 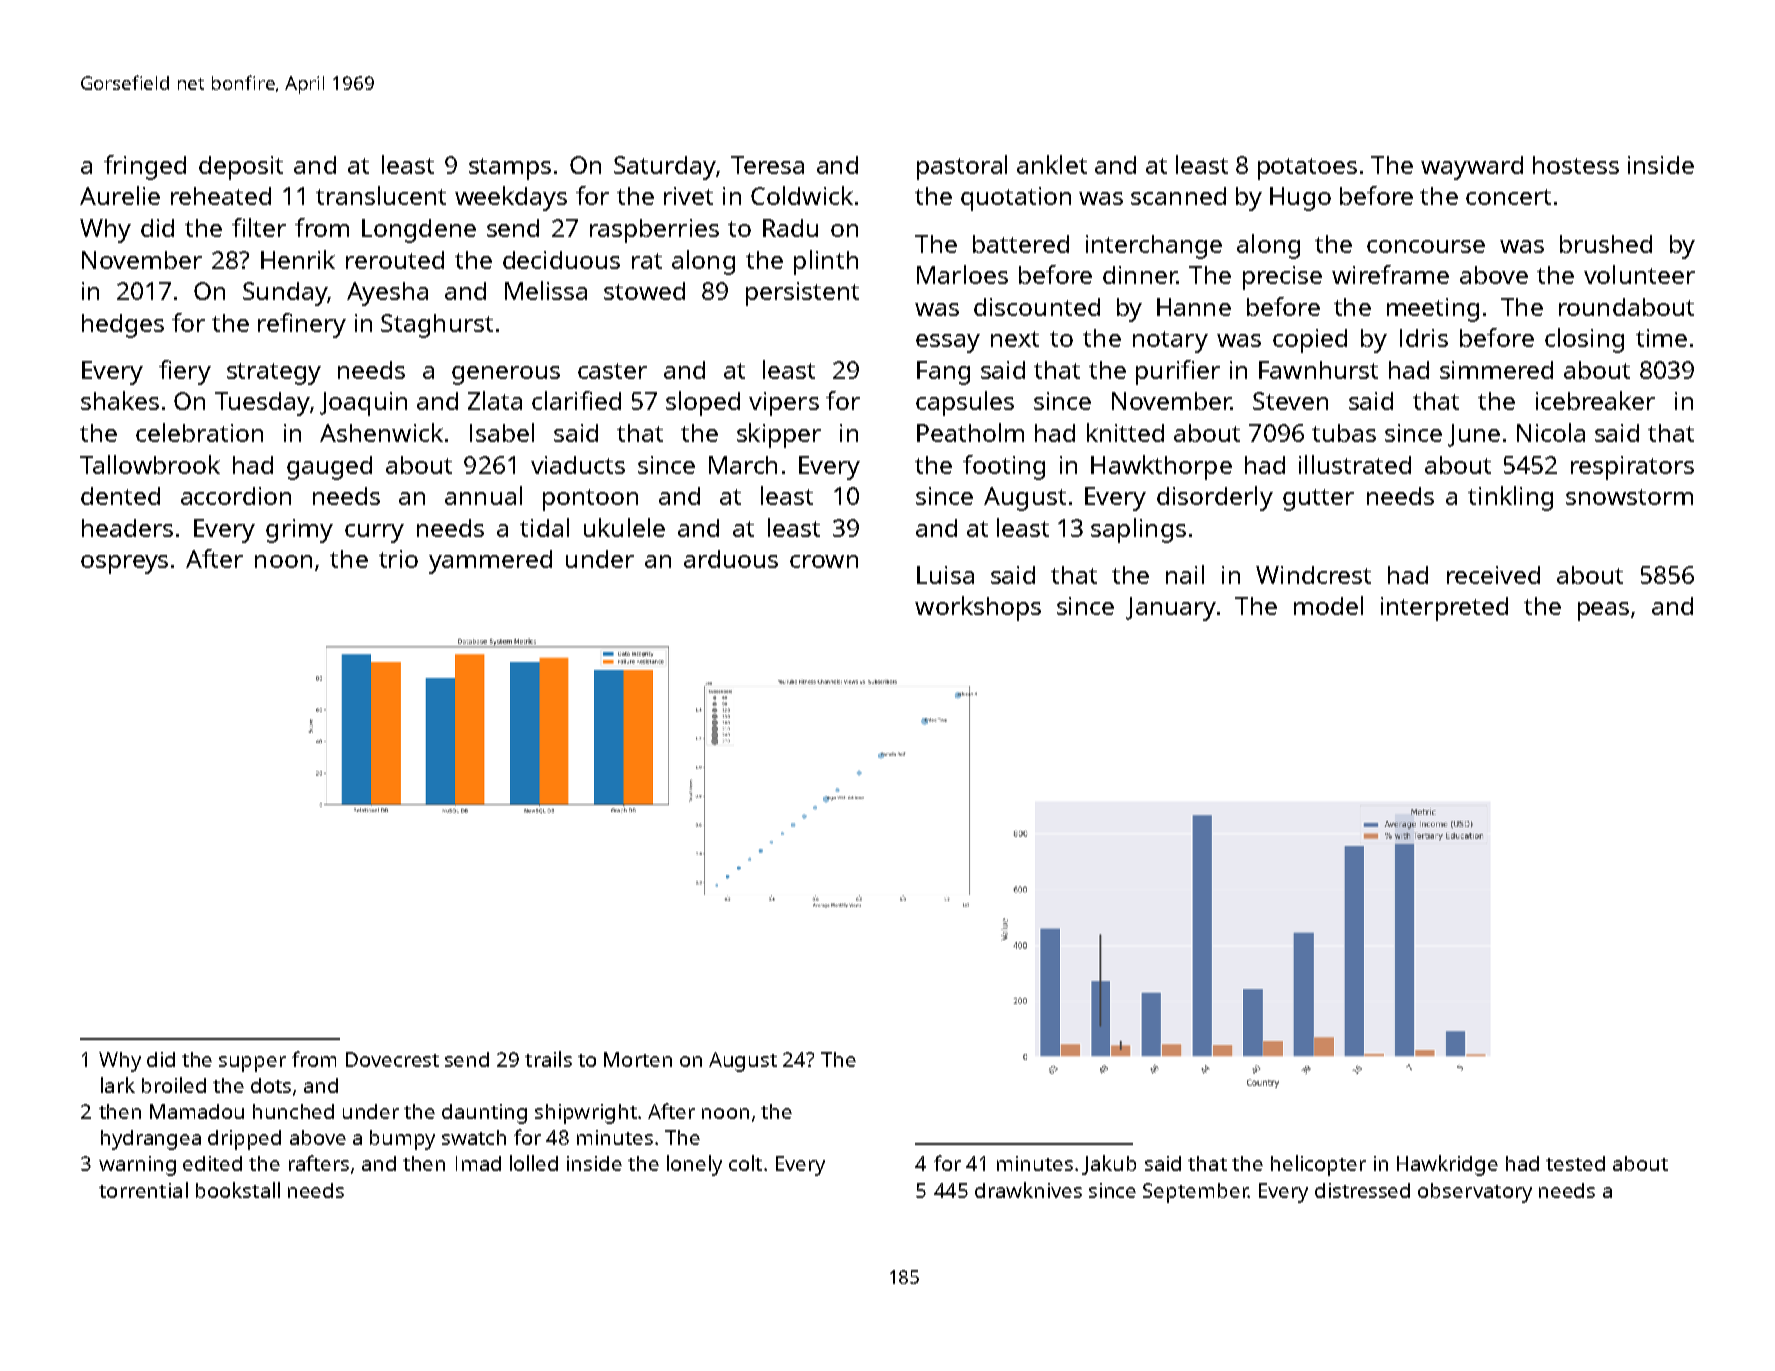 I want to click on Imad, so click(x=478, y=1163).
